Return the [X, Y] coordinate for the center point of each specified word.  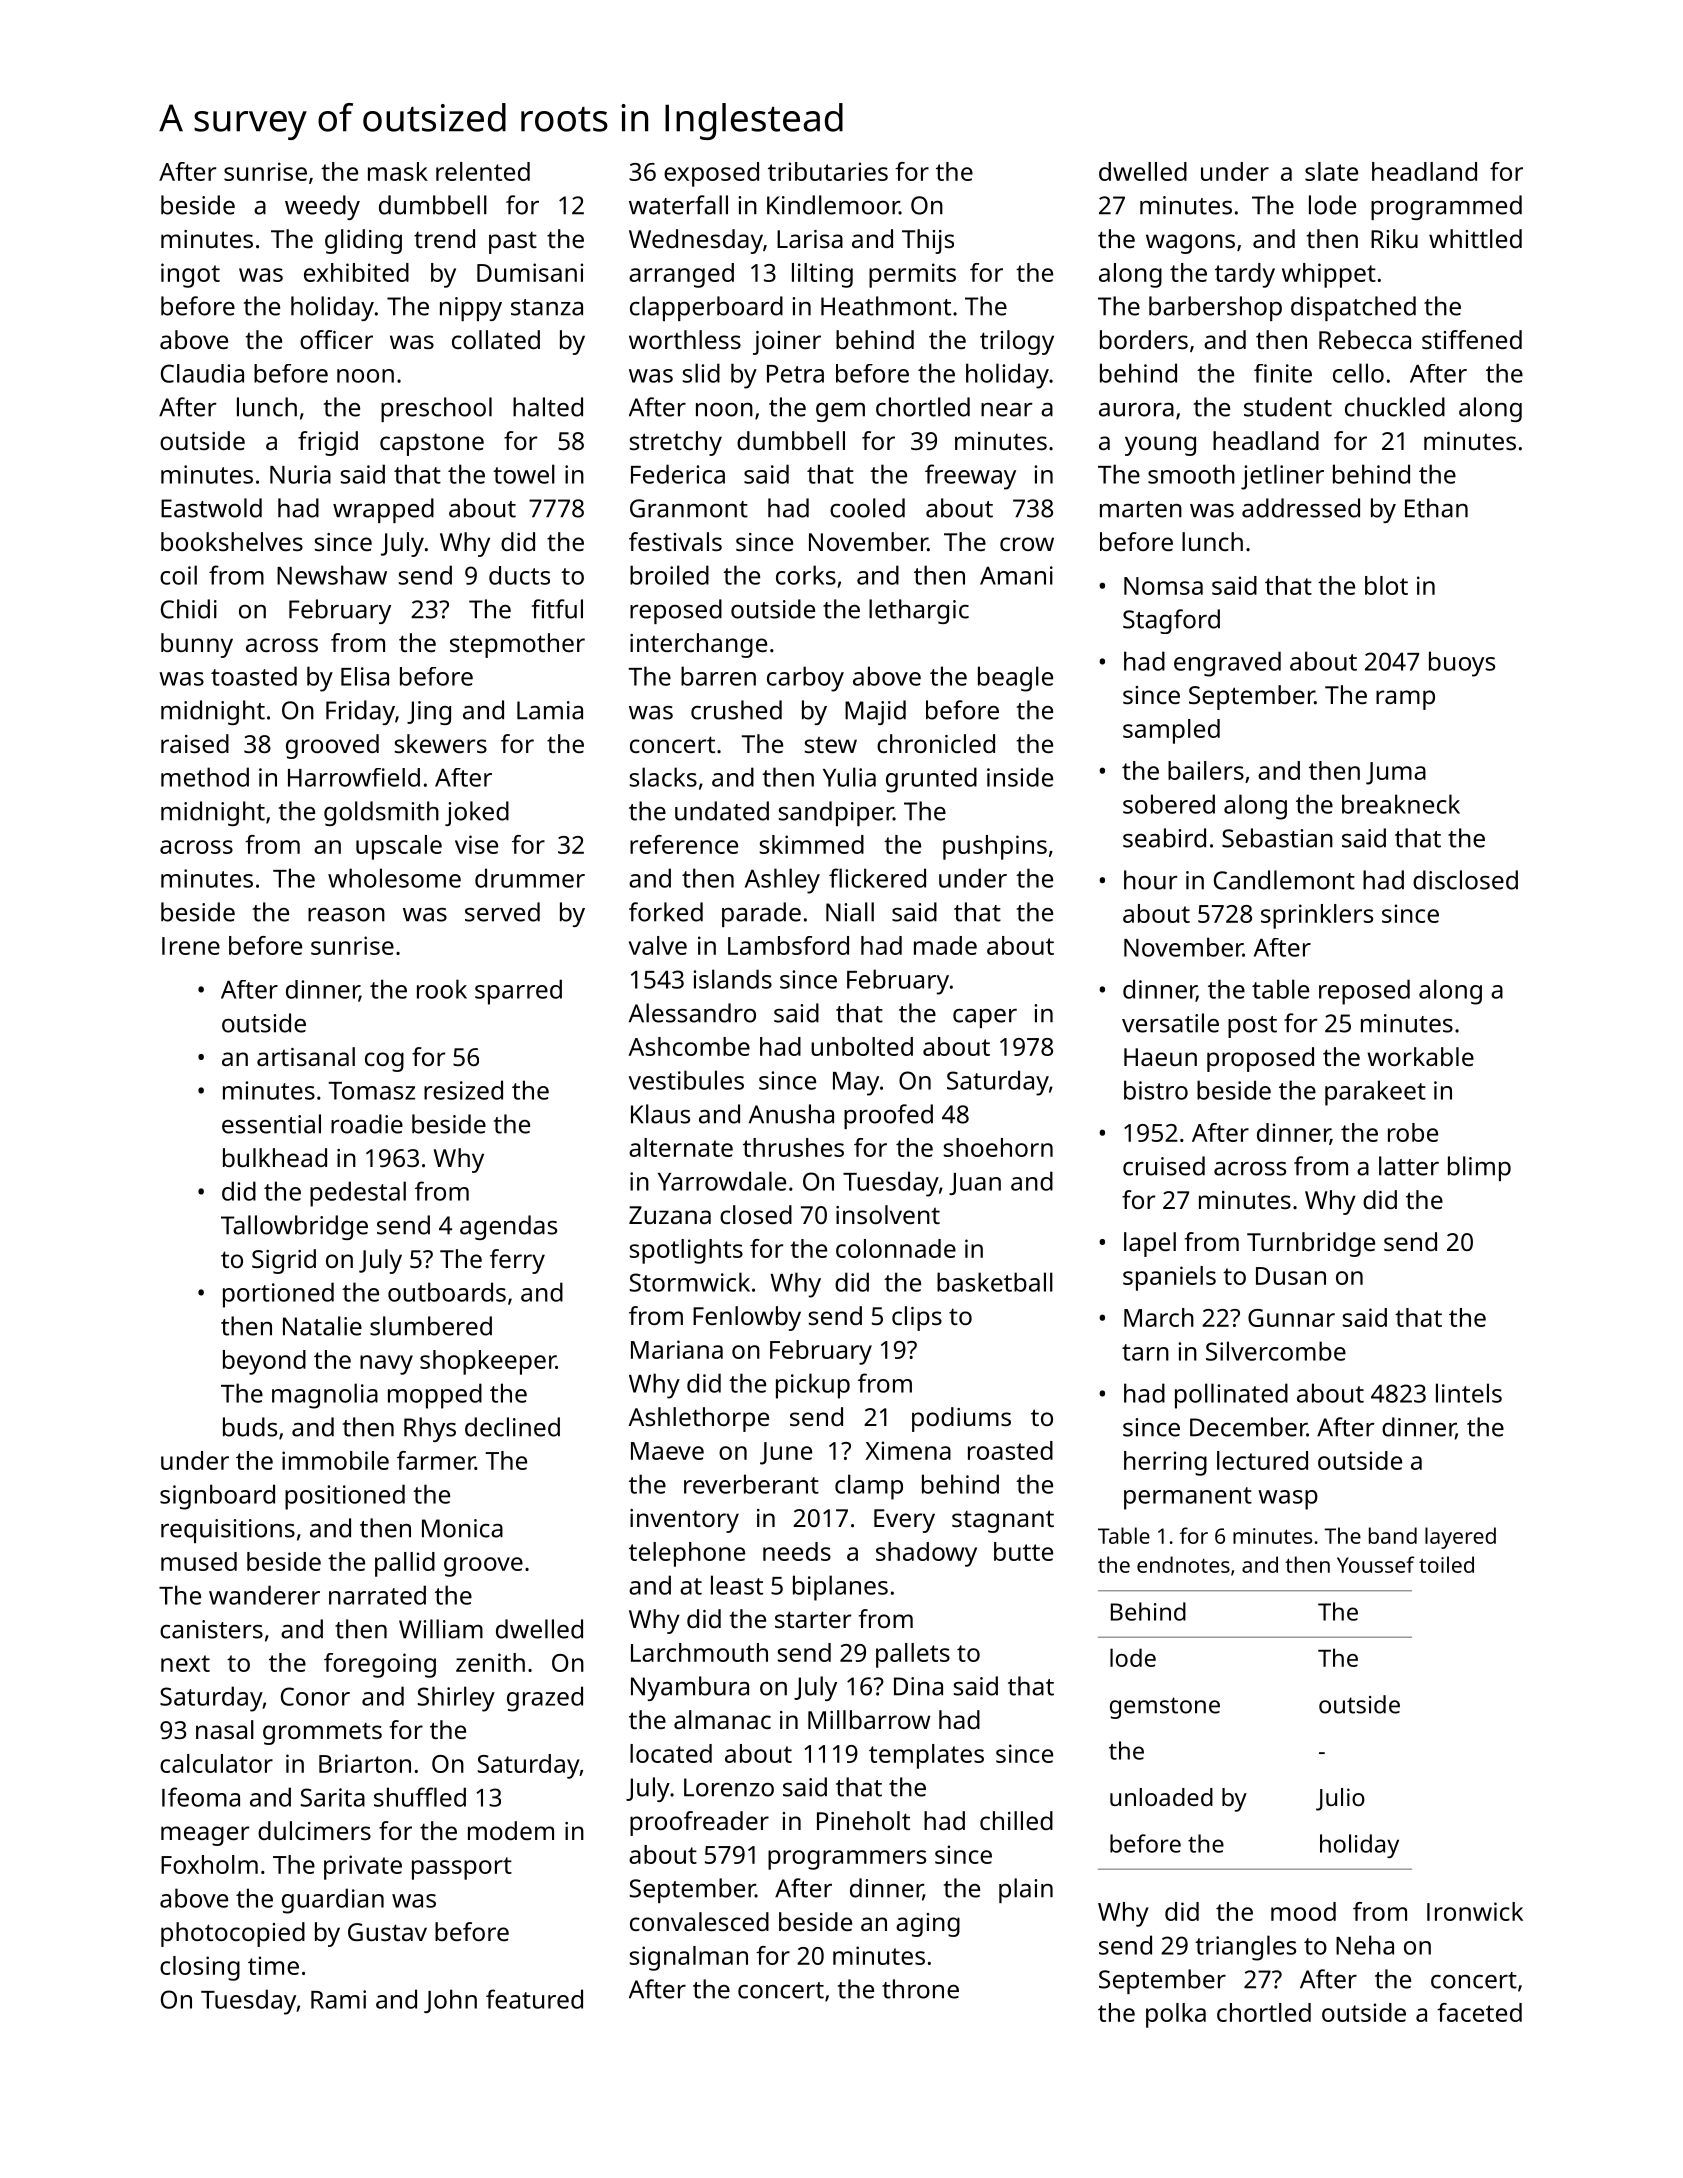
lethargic [919, 611]
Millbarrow [869, 1719]
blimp [1479, 1168]
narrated [377, 1595]
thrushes [793, 1147]
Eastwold [211, 508]
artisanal [306, 1056]
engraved [1227, 664]
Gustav [387, 1932]
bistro [1156, 1090]
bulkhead [275, 1157]
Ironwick [1475, 1911]
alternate [681, 1147]
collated [496, 339]
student [1288, 407]
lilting [822, 275]
